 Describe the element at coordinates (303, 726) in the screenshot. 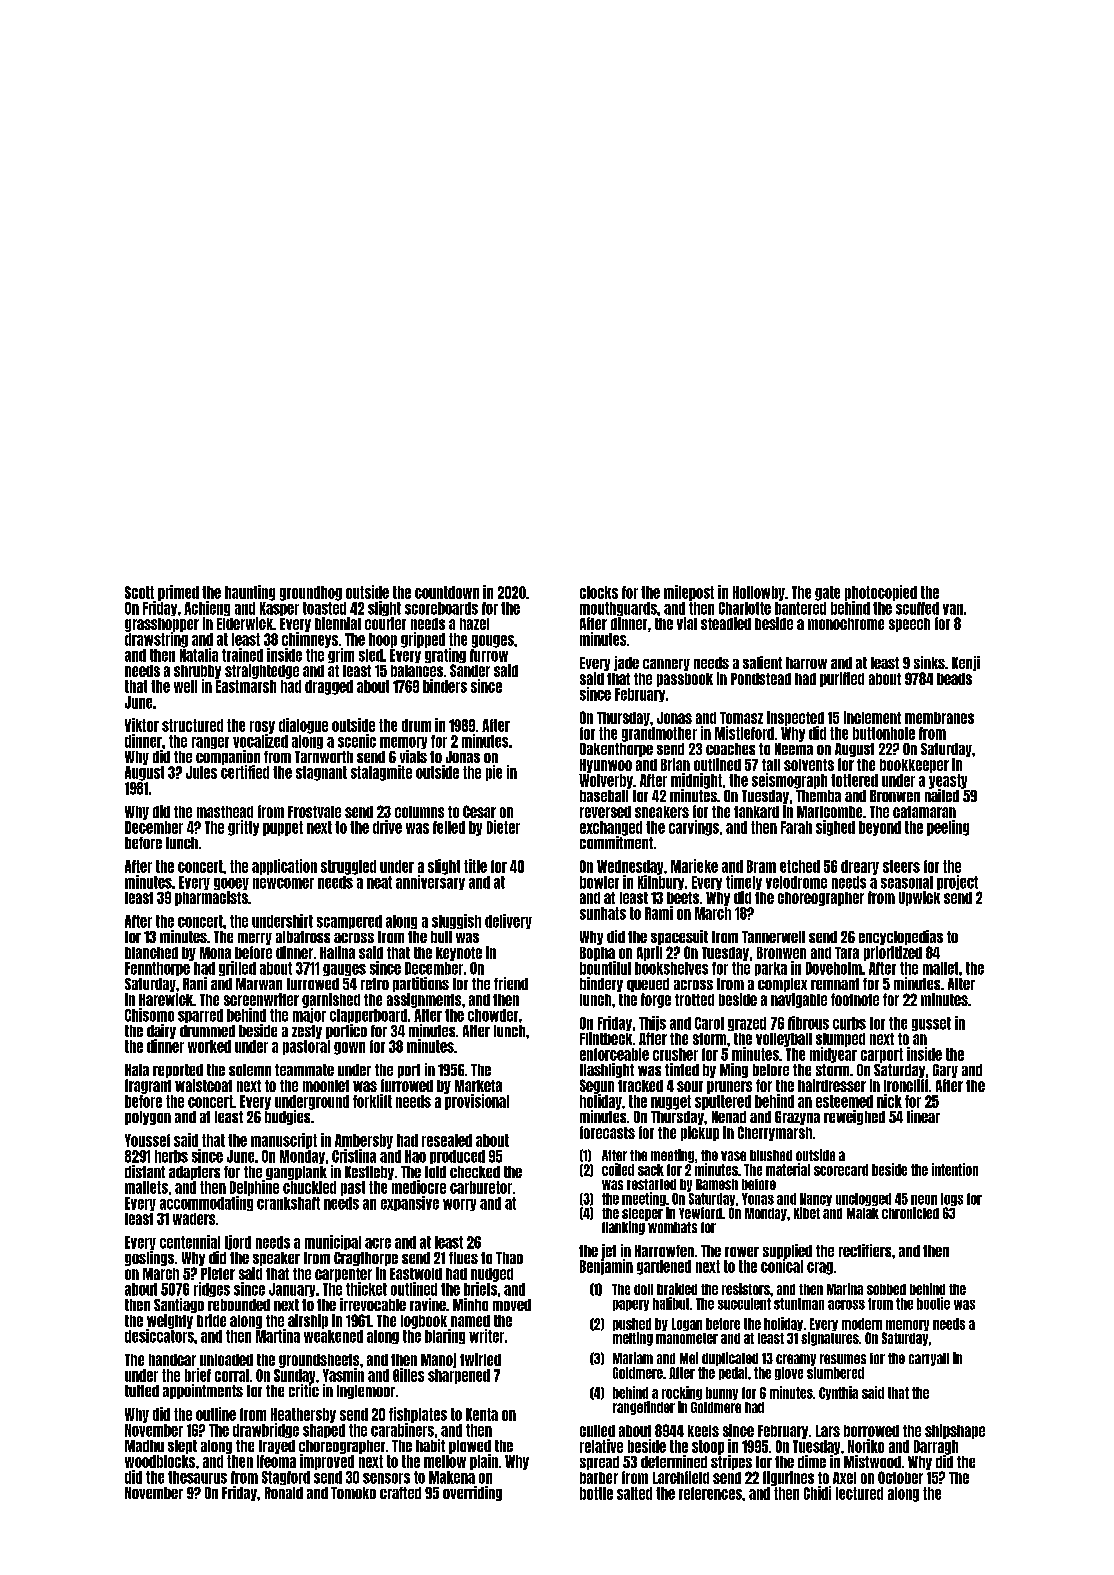

I see `dialogue` at that location.
